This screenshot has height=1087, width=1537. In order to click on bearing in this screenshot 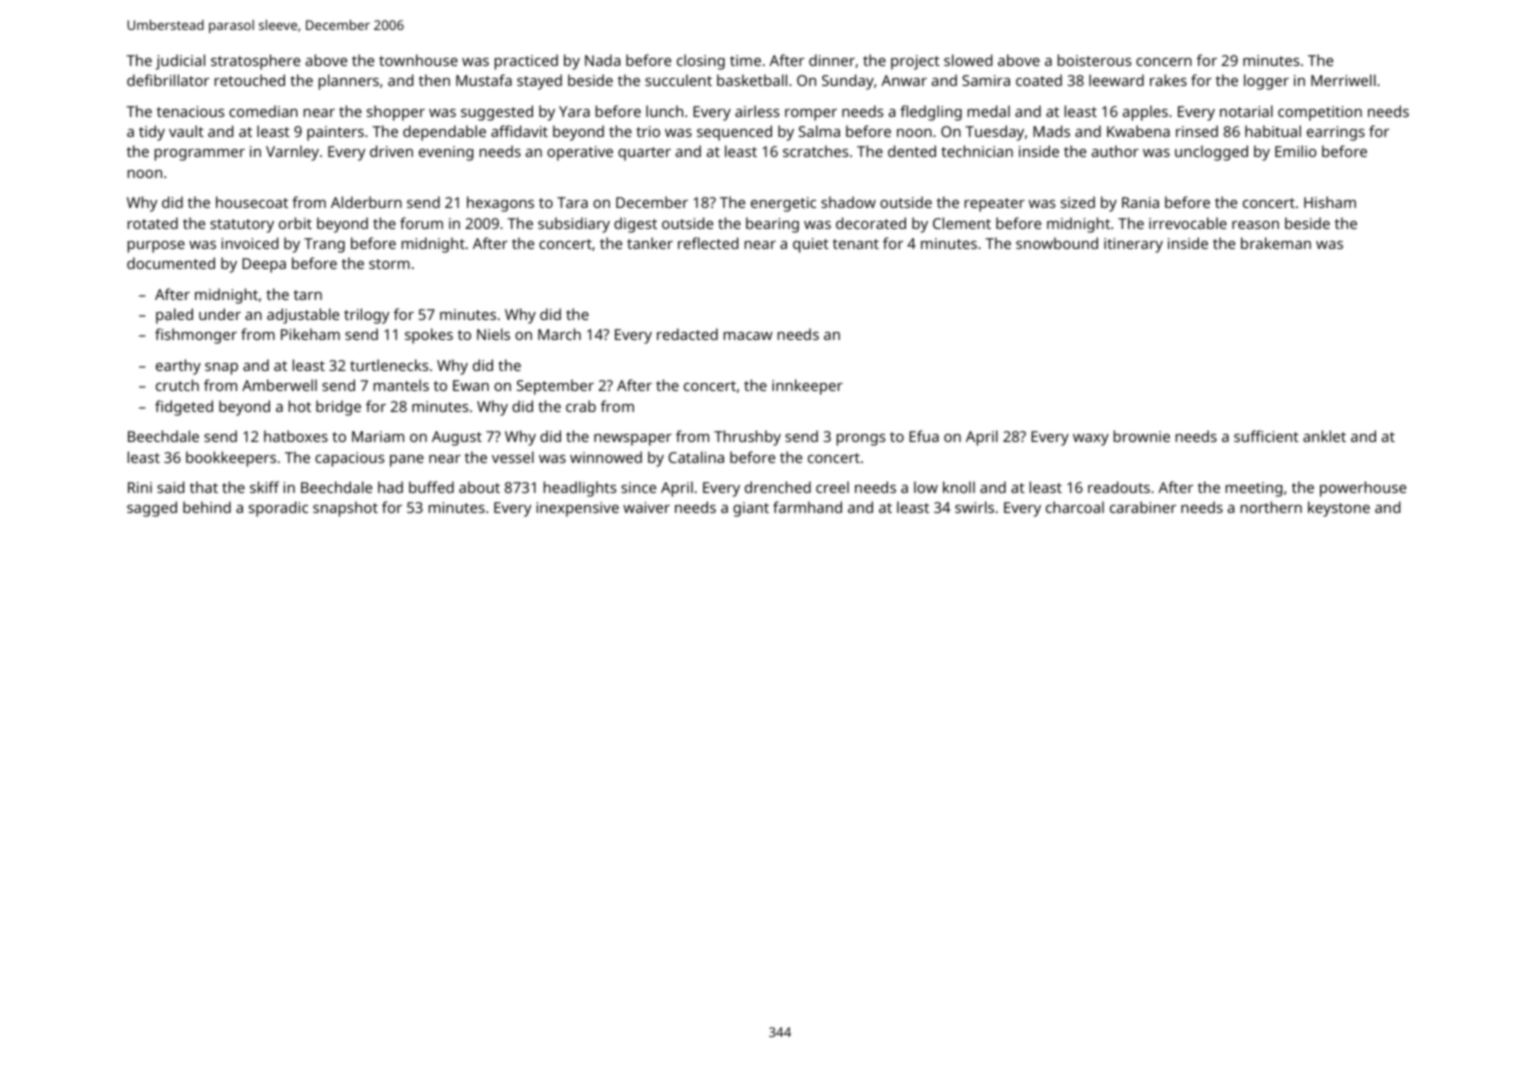, I will do `click(772, 225)`.
